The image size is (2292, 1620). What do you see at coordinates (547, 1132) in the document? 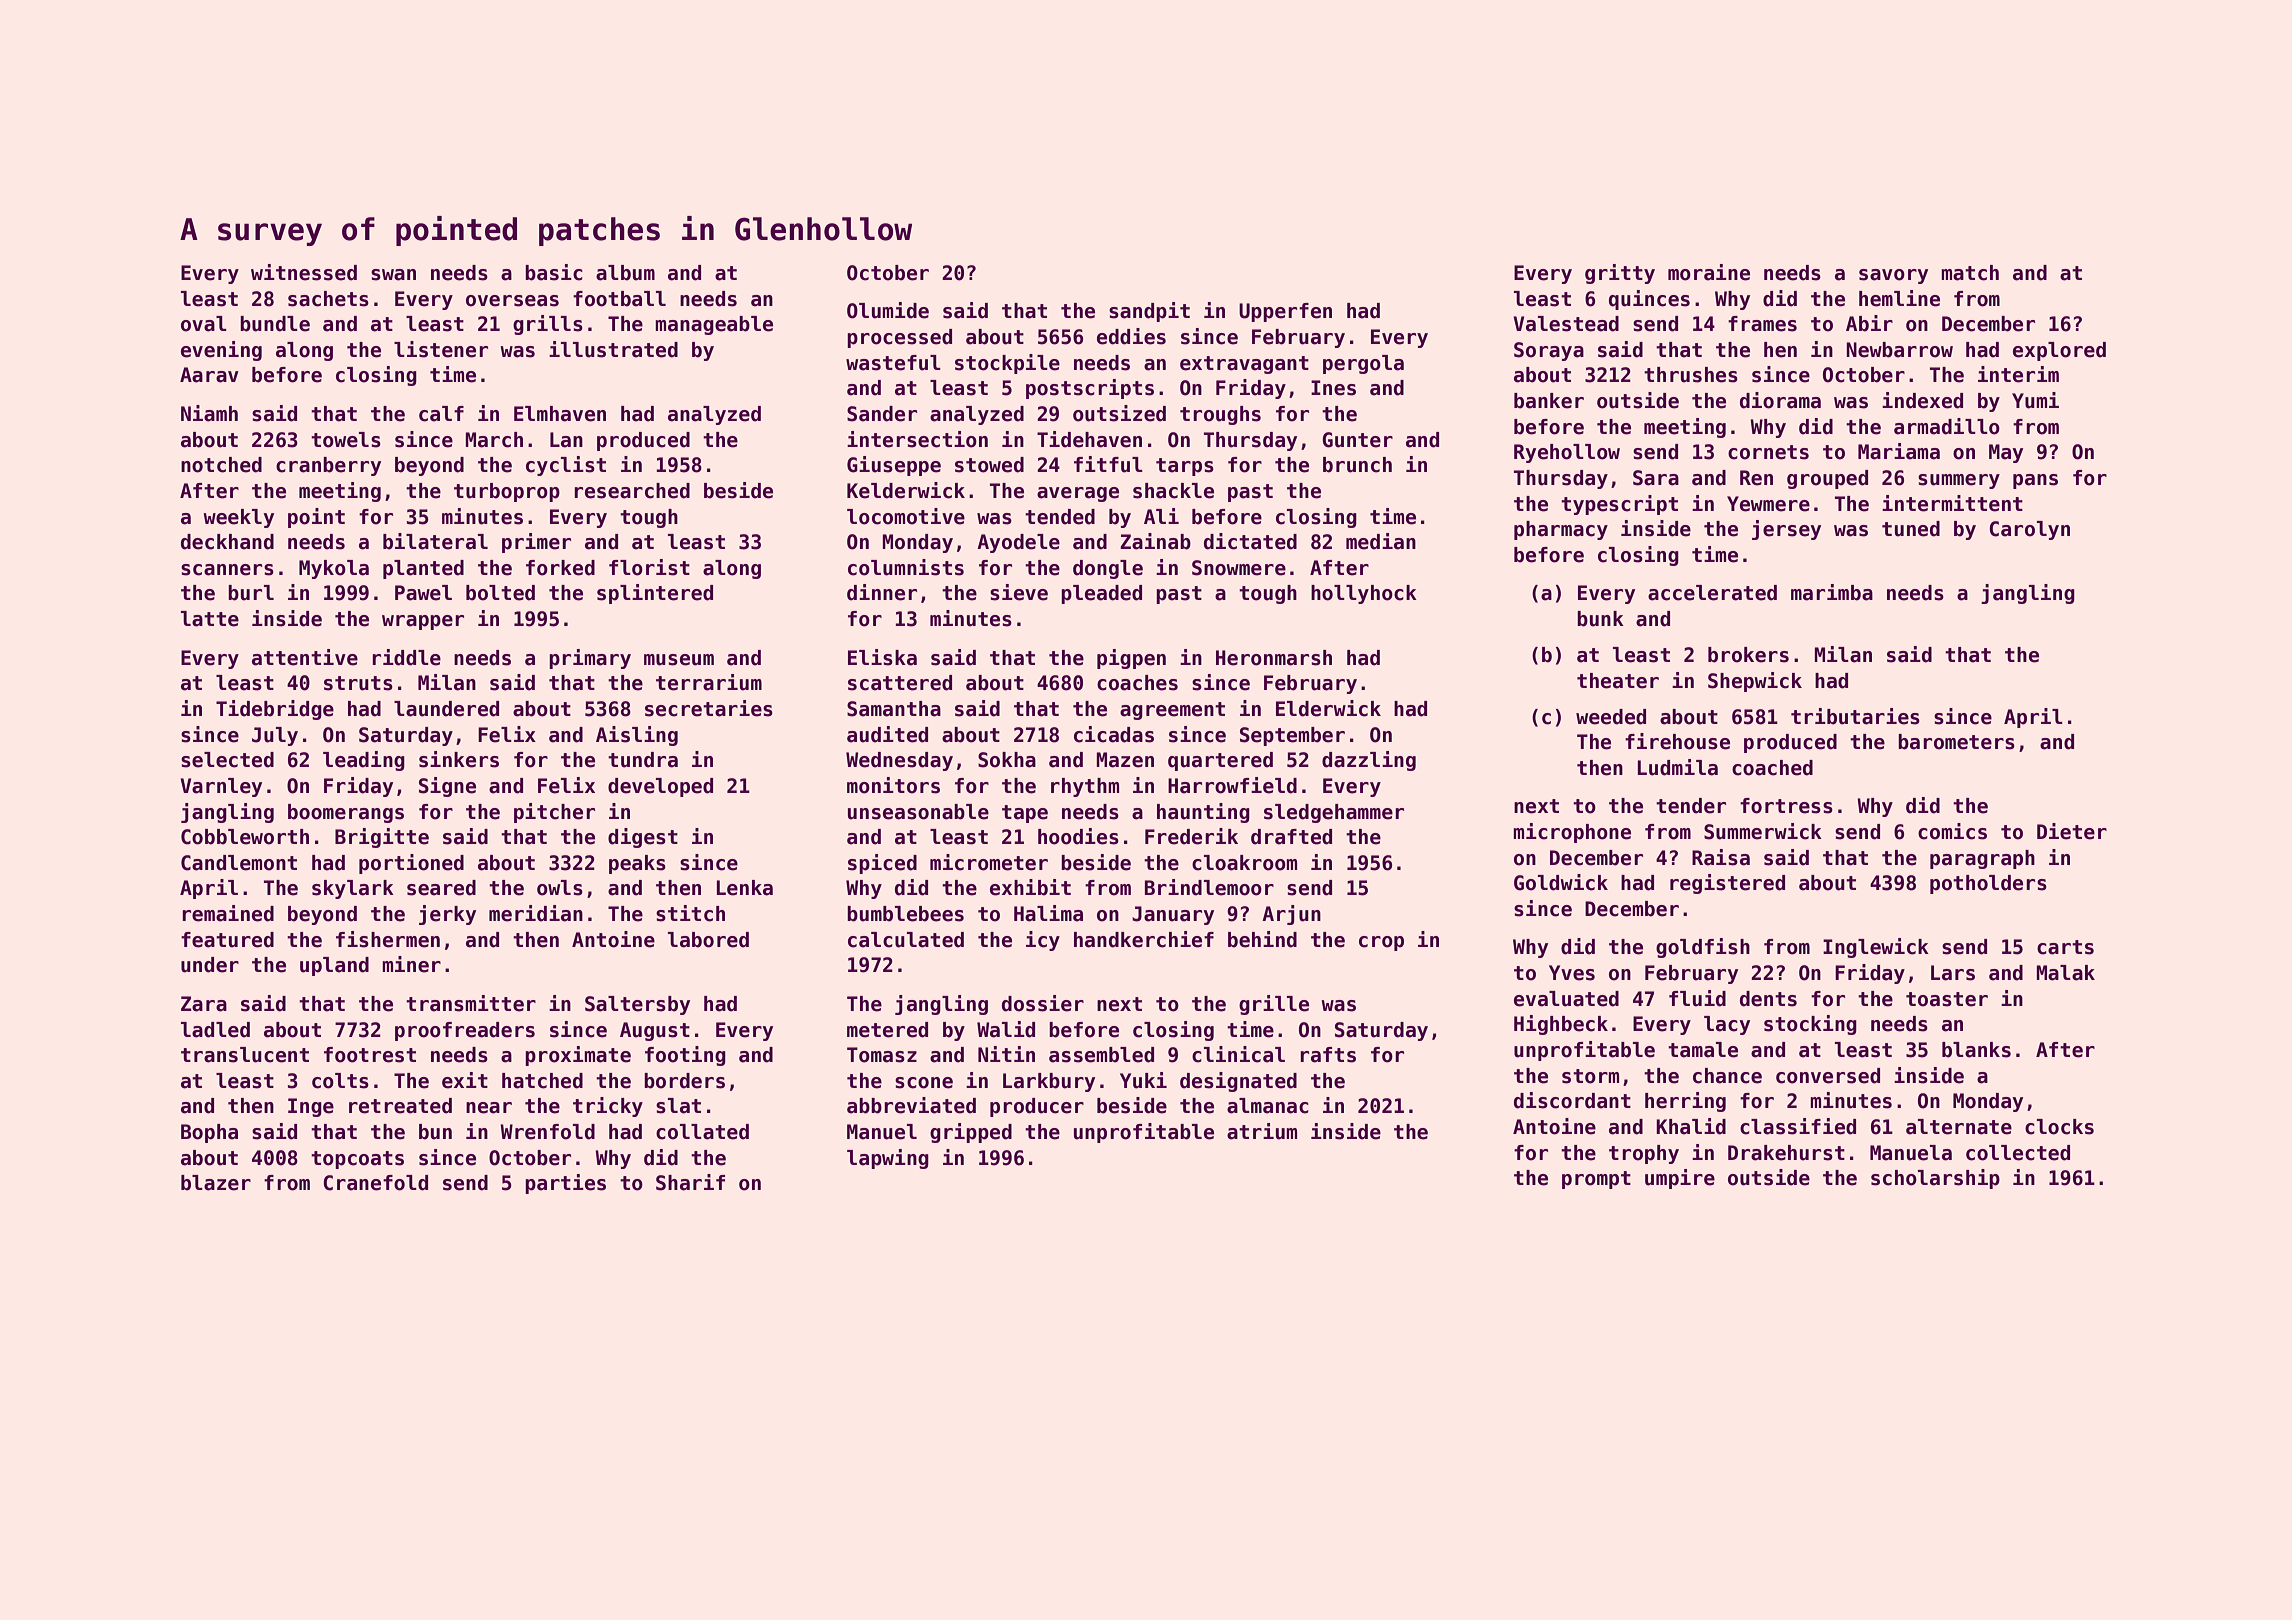
I see `Wrenfold` at bounding box center [547, 1132].
